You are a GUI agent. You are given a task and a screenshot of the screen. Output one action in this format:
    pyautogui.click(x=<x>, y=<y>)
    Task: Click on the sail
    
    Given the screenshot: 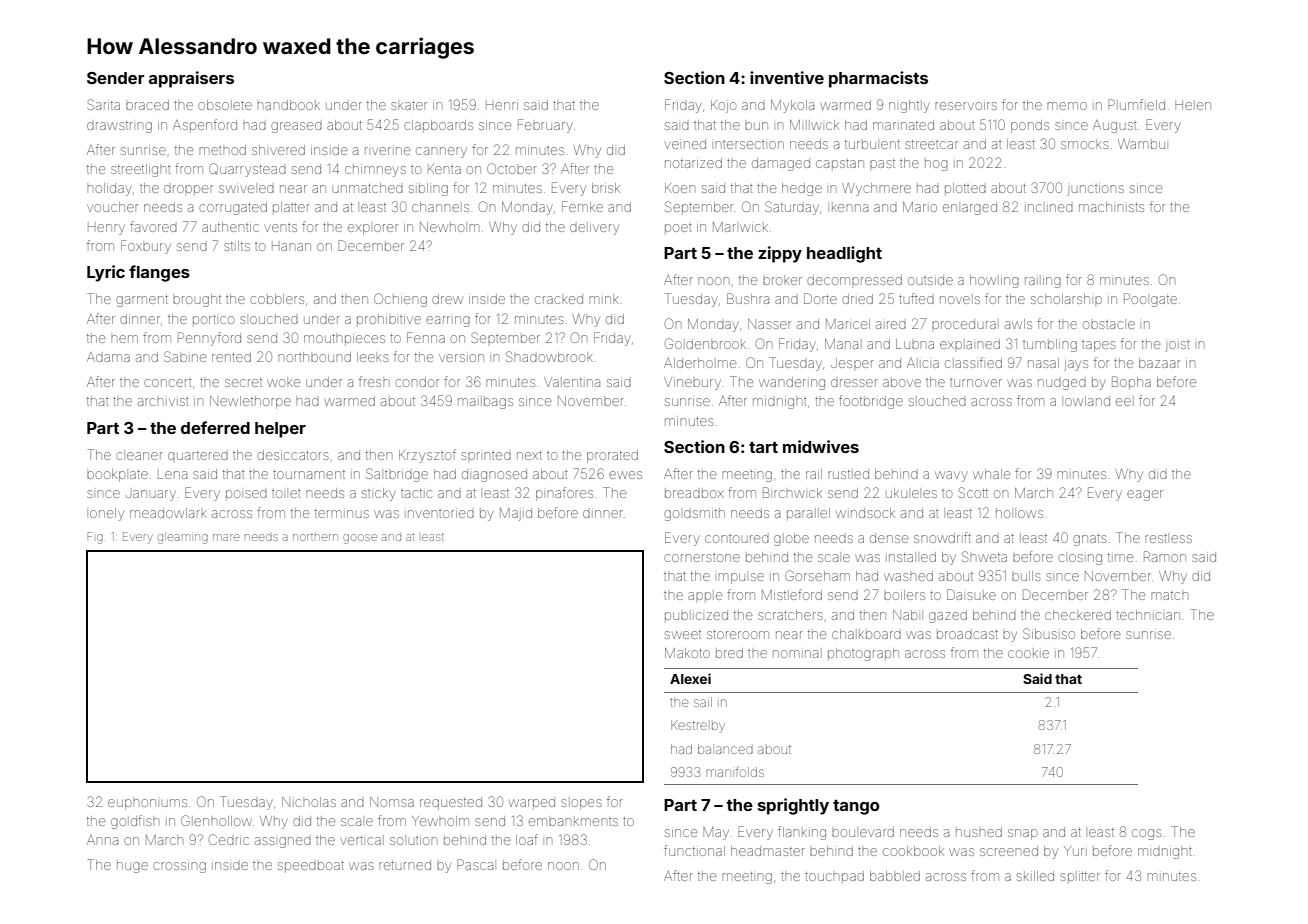 What is the action you would take?
    pyautogui.click(x=703, y=702)
